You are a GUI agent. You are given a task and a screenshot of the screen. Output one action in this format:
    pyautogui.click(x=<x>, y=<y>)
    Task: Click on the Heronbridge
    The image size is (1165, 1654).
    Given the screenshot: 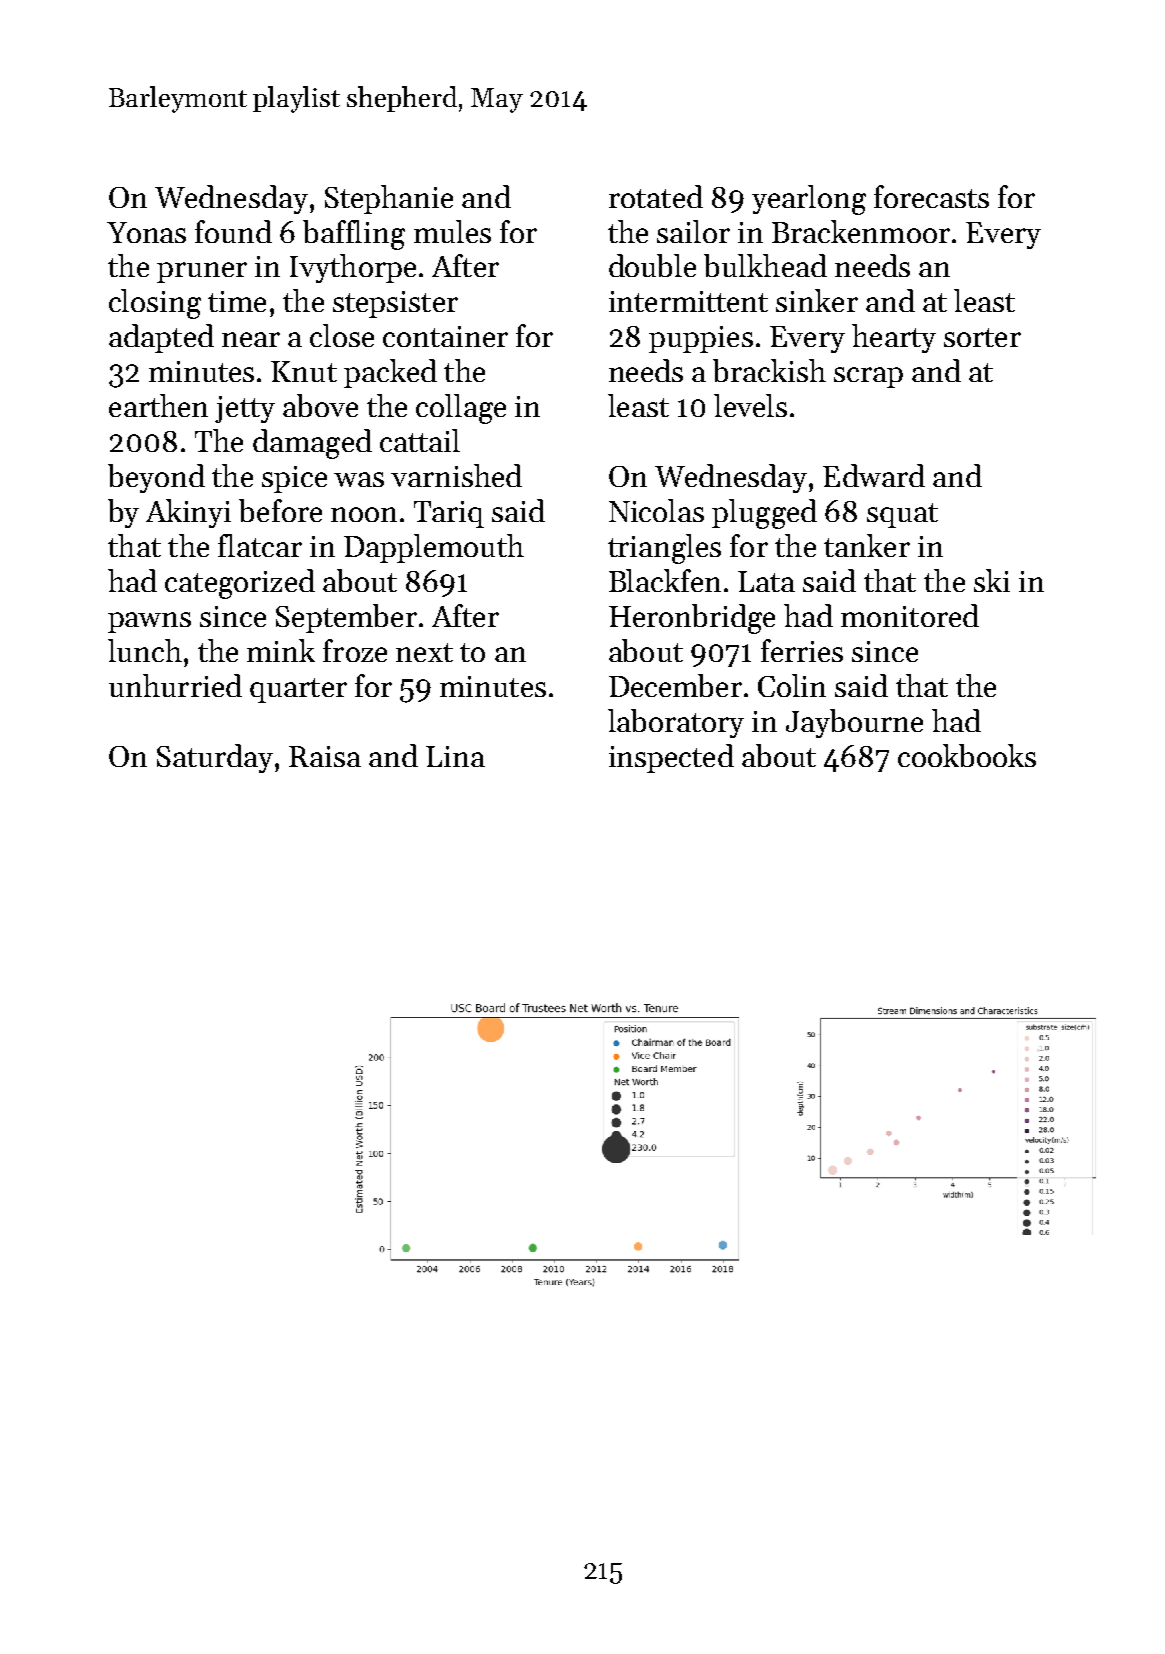 What is the action you would take?
    pyautogui.click(x=692, y=619)
